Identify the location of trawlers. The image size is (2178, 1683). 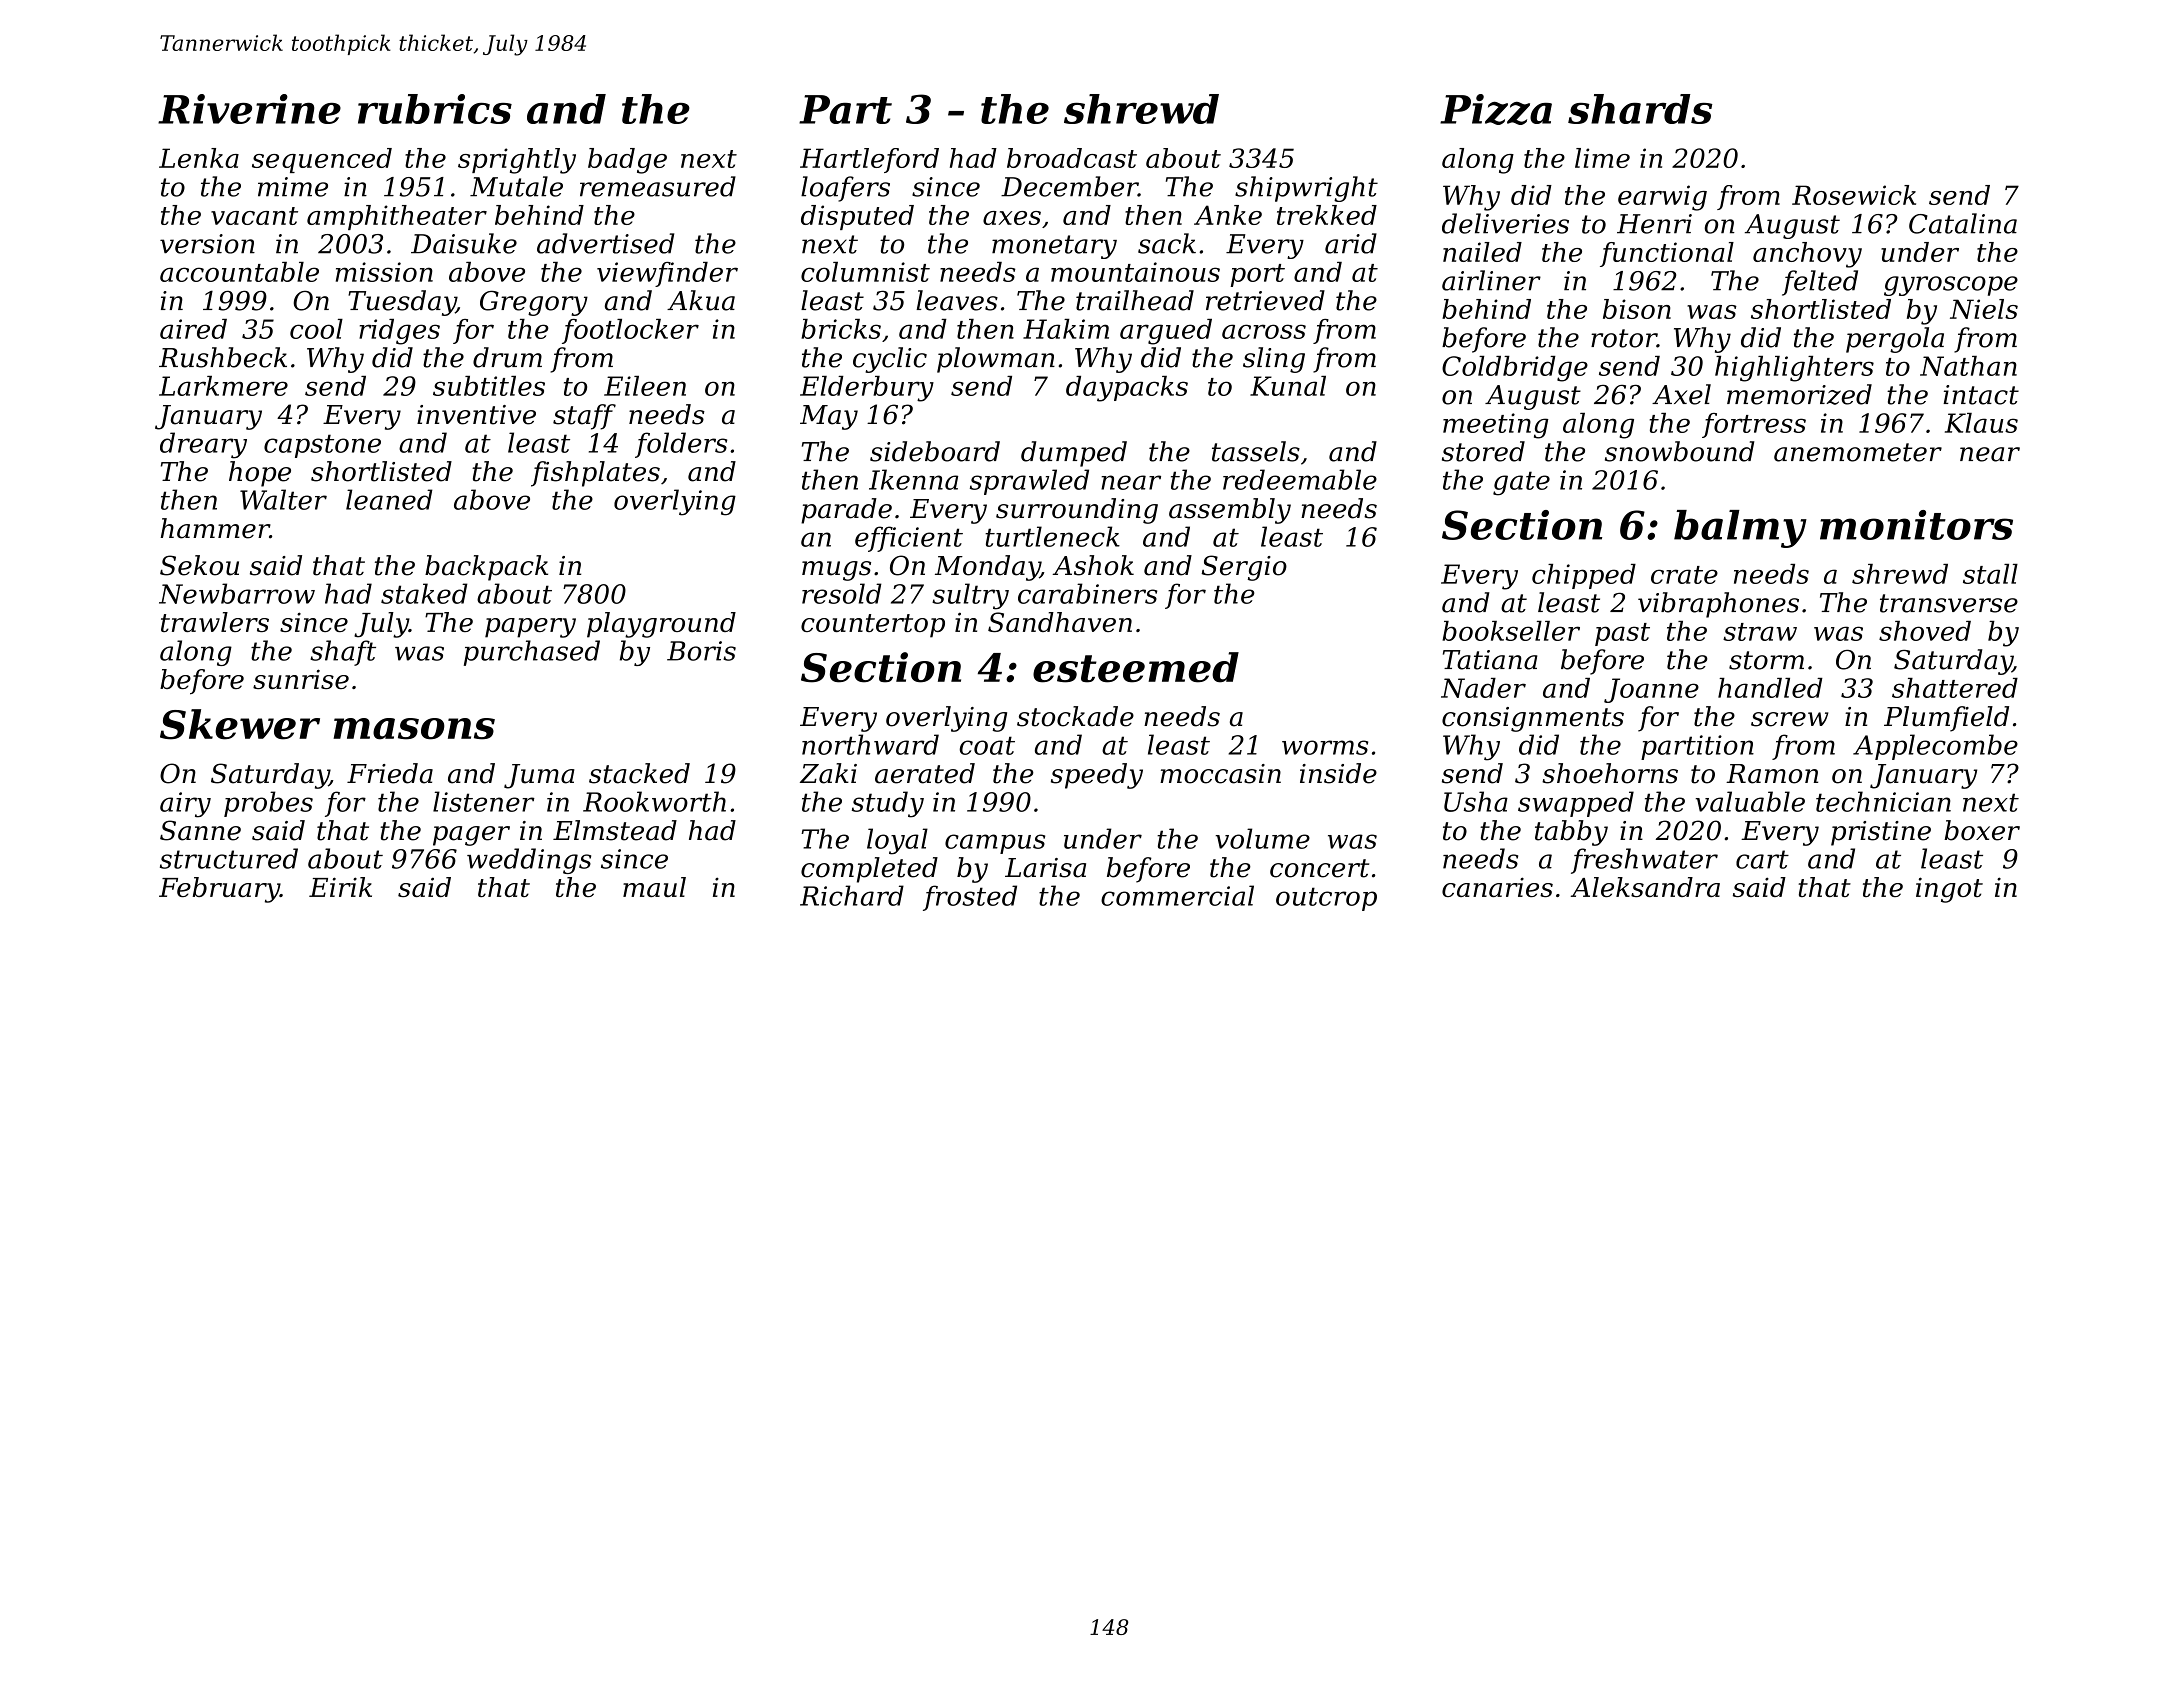
(215, 622).
